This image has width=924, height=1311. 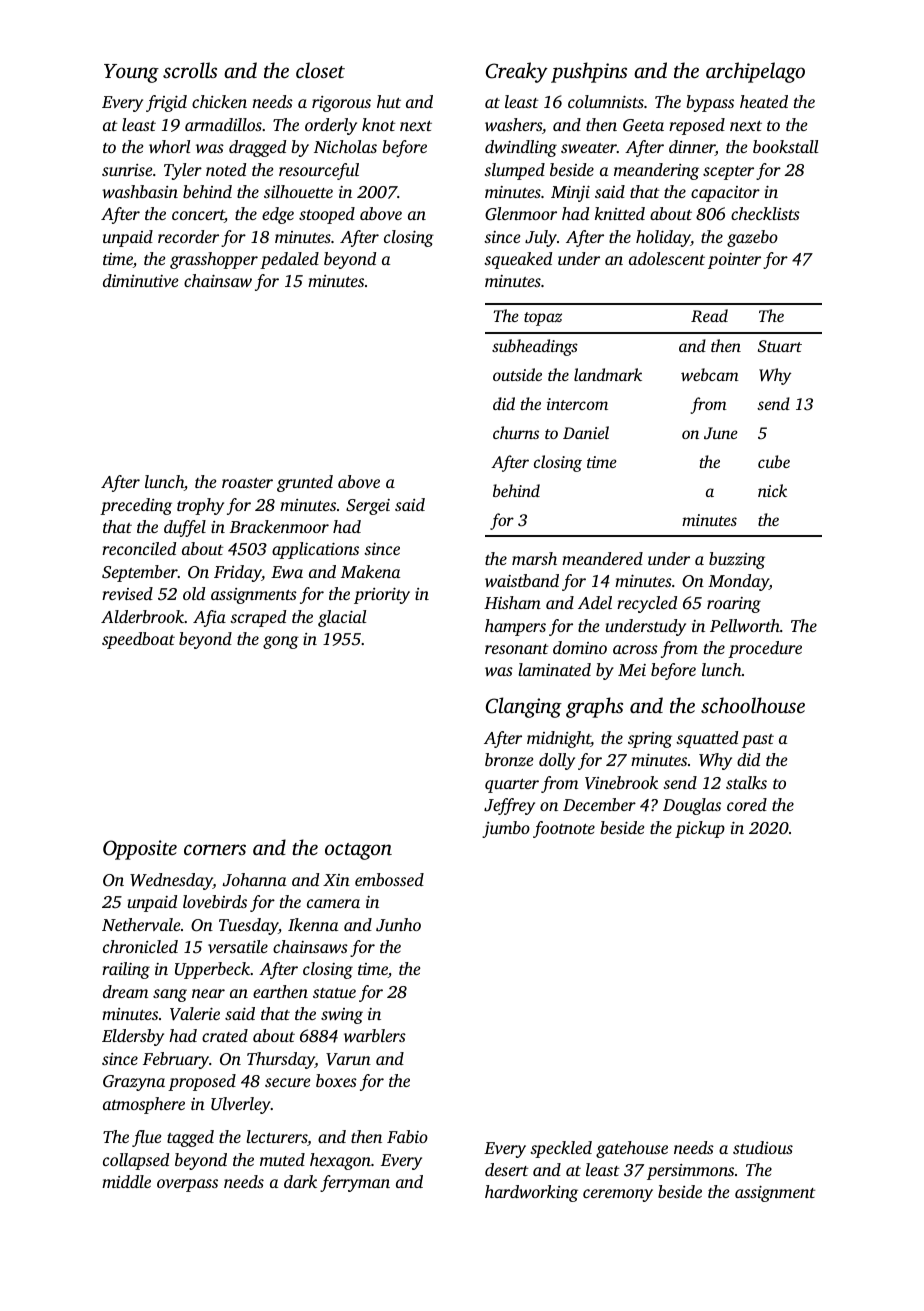 I want to click on dark, so click(x=300, y=1181).
